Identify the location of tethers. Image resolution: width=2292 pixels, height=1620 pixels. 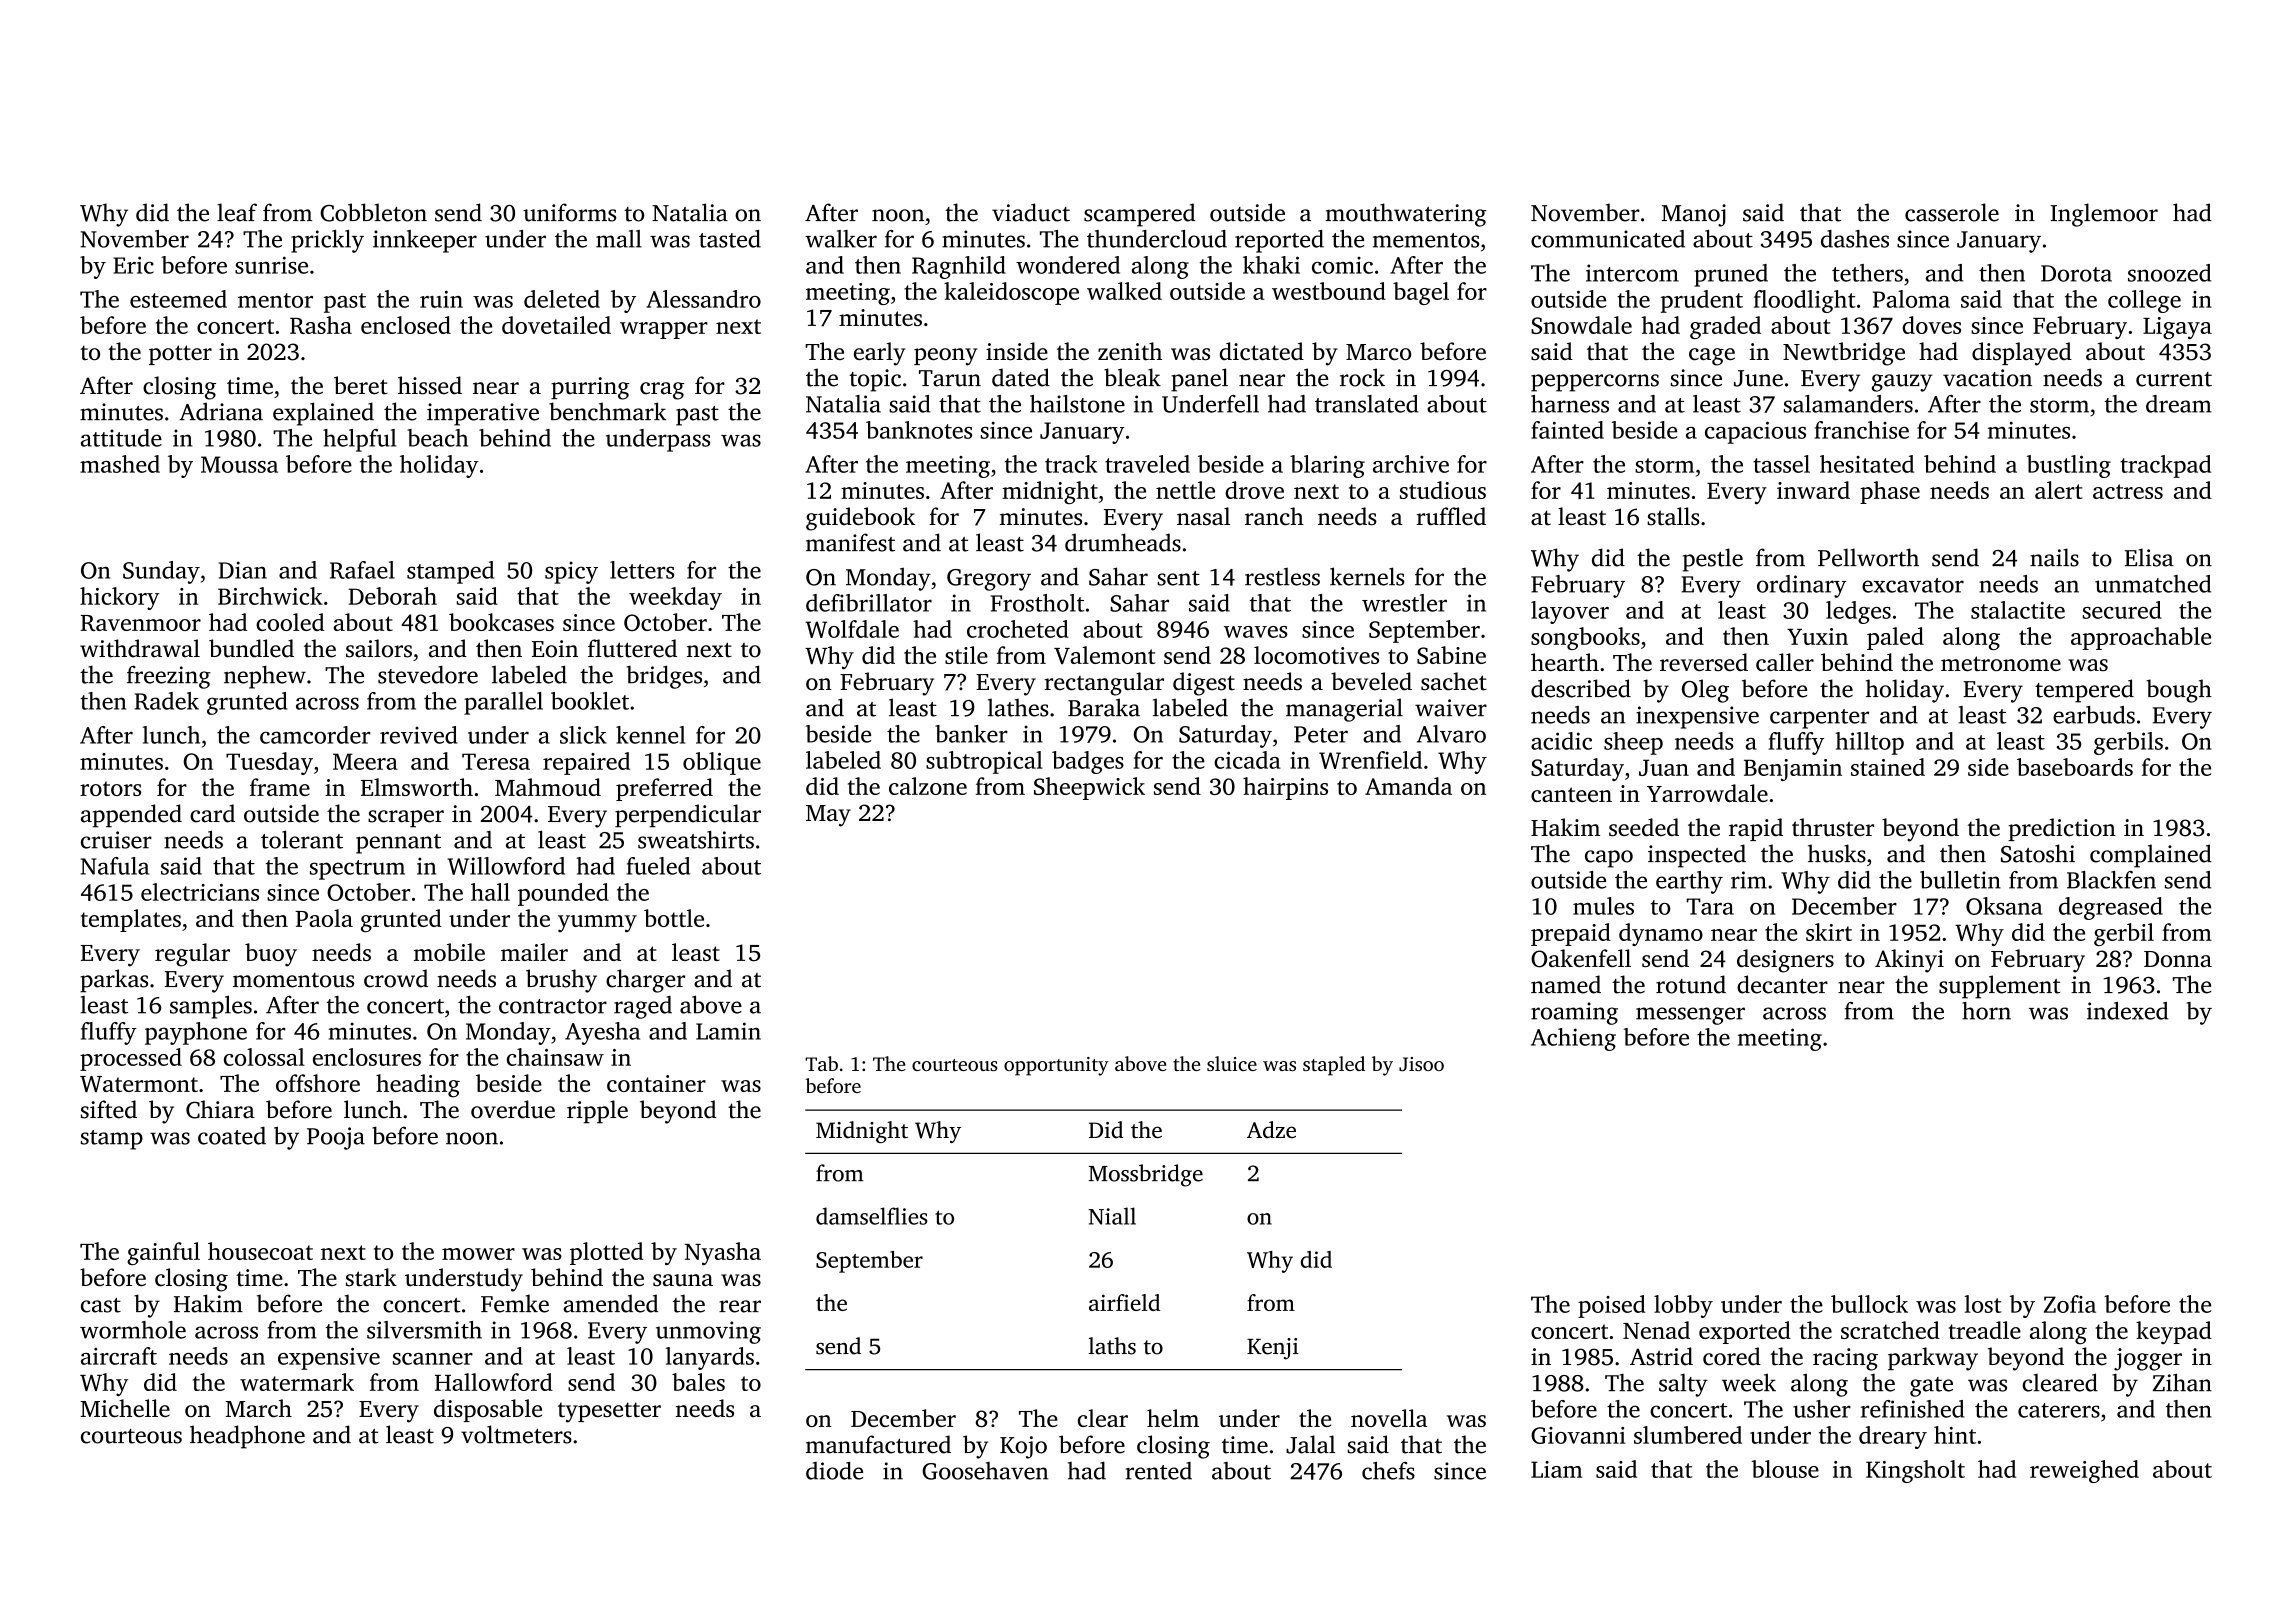
(1867, 273).
